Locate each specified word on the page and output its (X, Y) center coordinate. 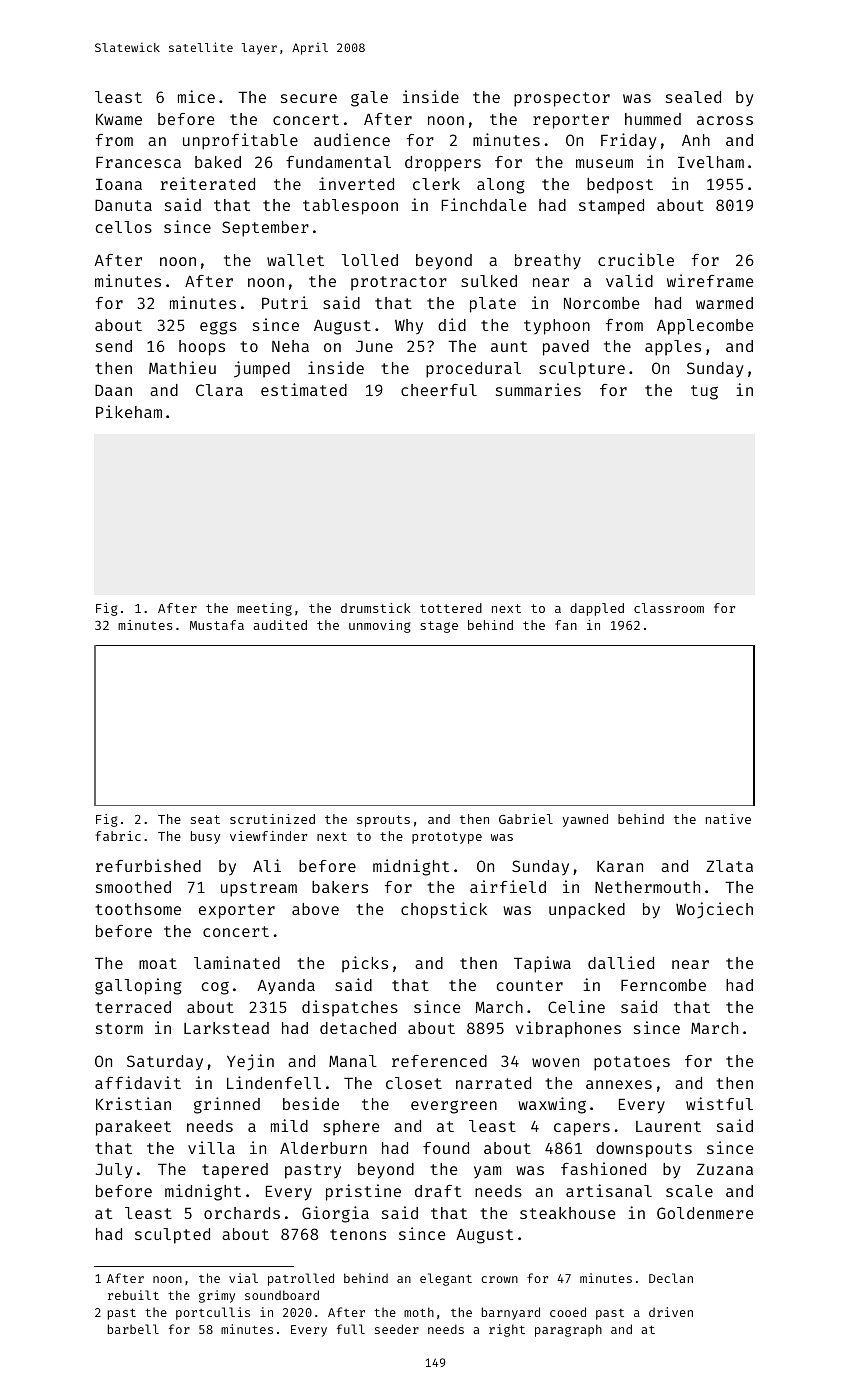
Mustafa (217, 625)
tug (704, 392)
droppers (443, 164)
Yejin (250, 1062)
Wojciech (714, 910)
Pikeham (129, 411)
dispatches (350, 1008)
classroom (669, 608)
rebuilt (133, 1295)
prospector (562, 99)
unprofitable (240, 141)
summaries (538, 389)
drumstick (376, 608)
